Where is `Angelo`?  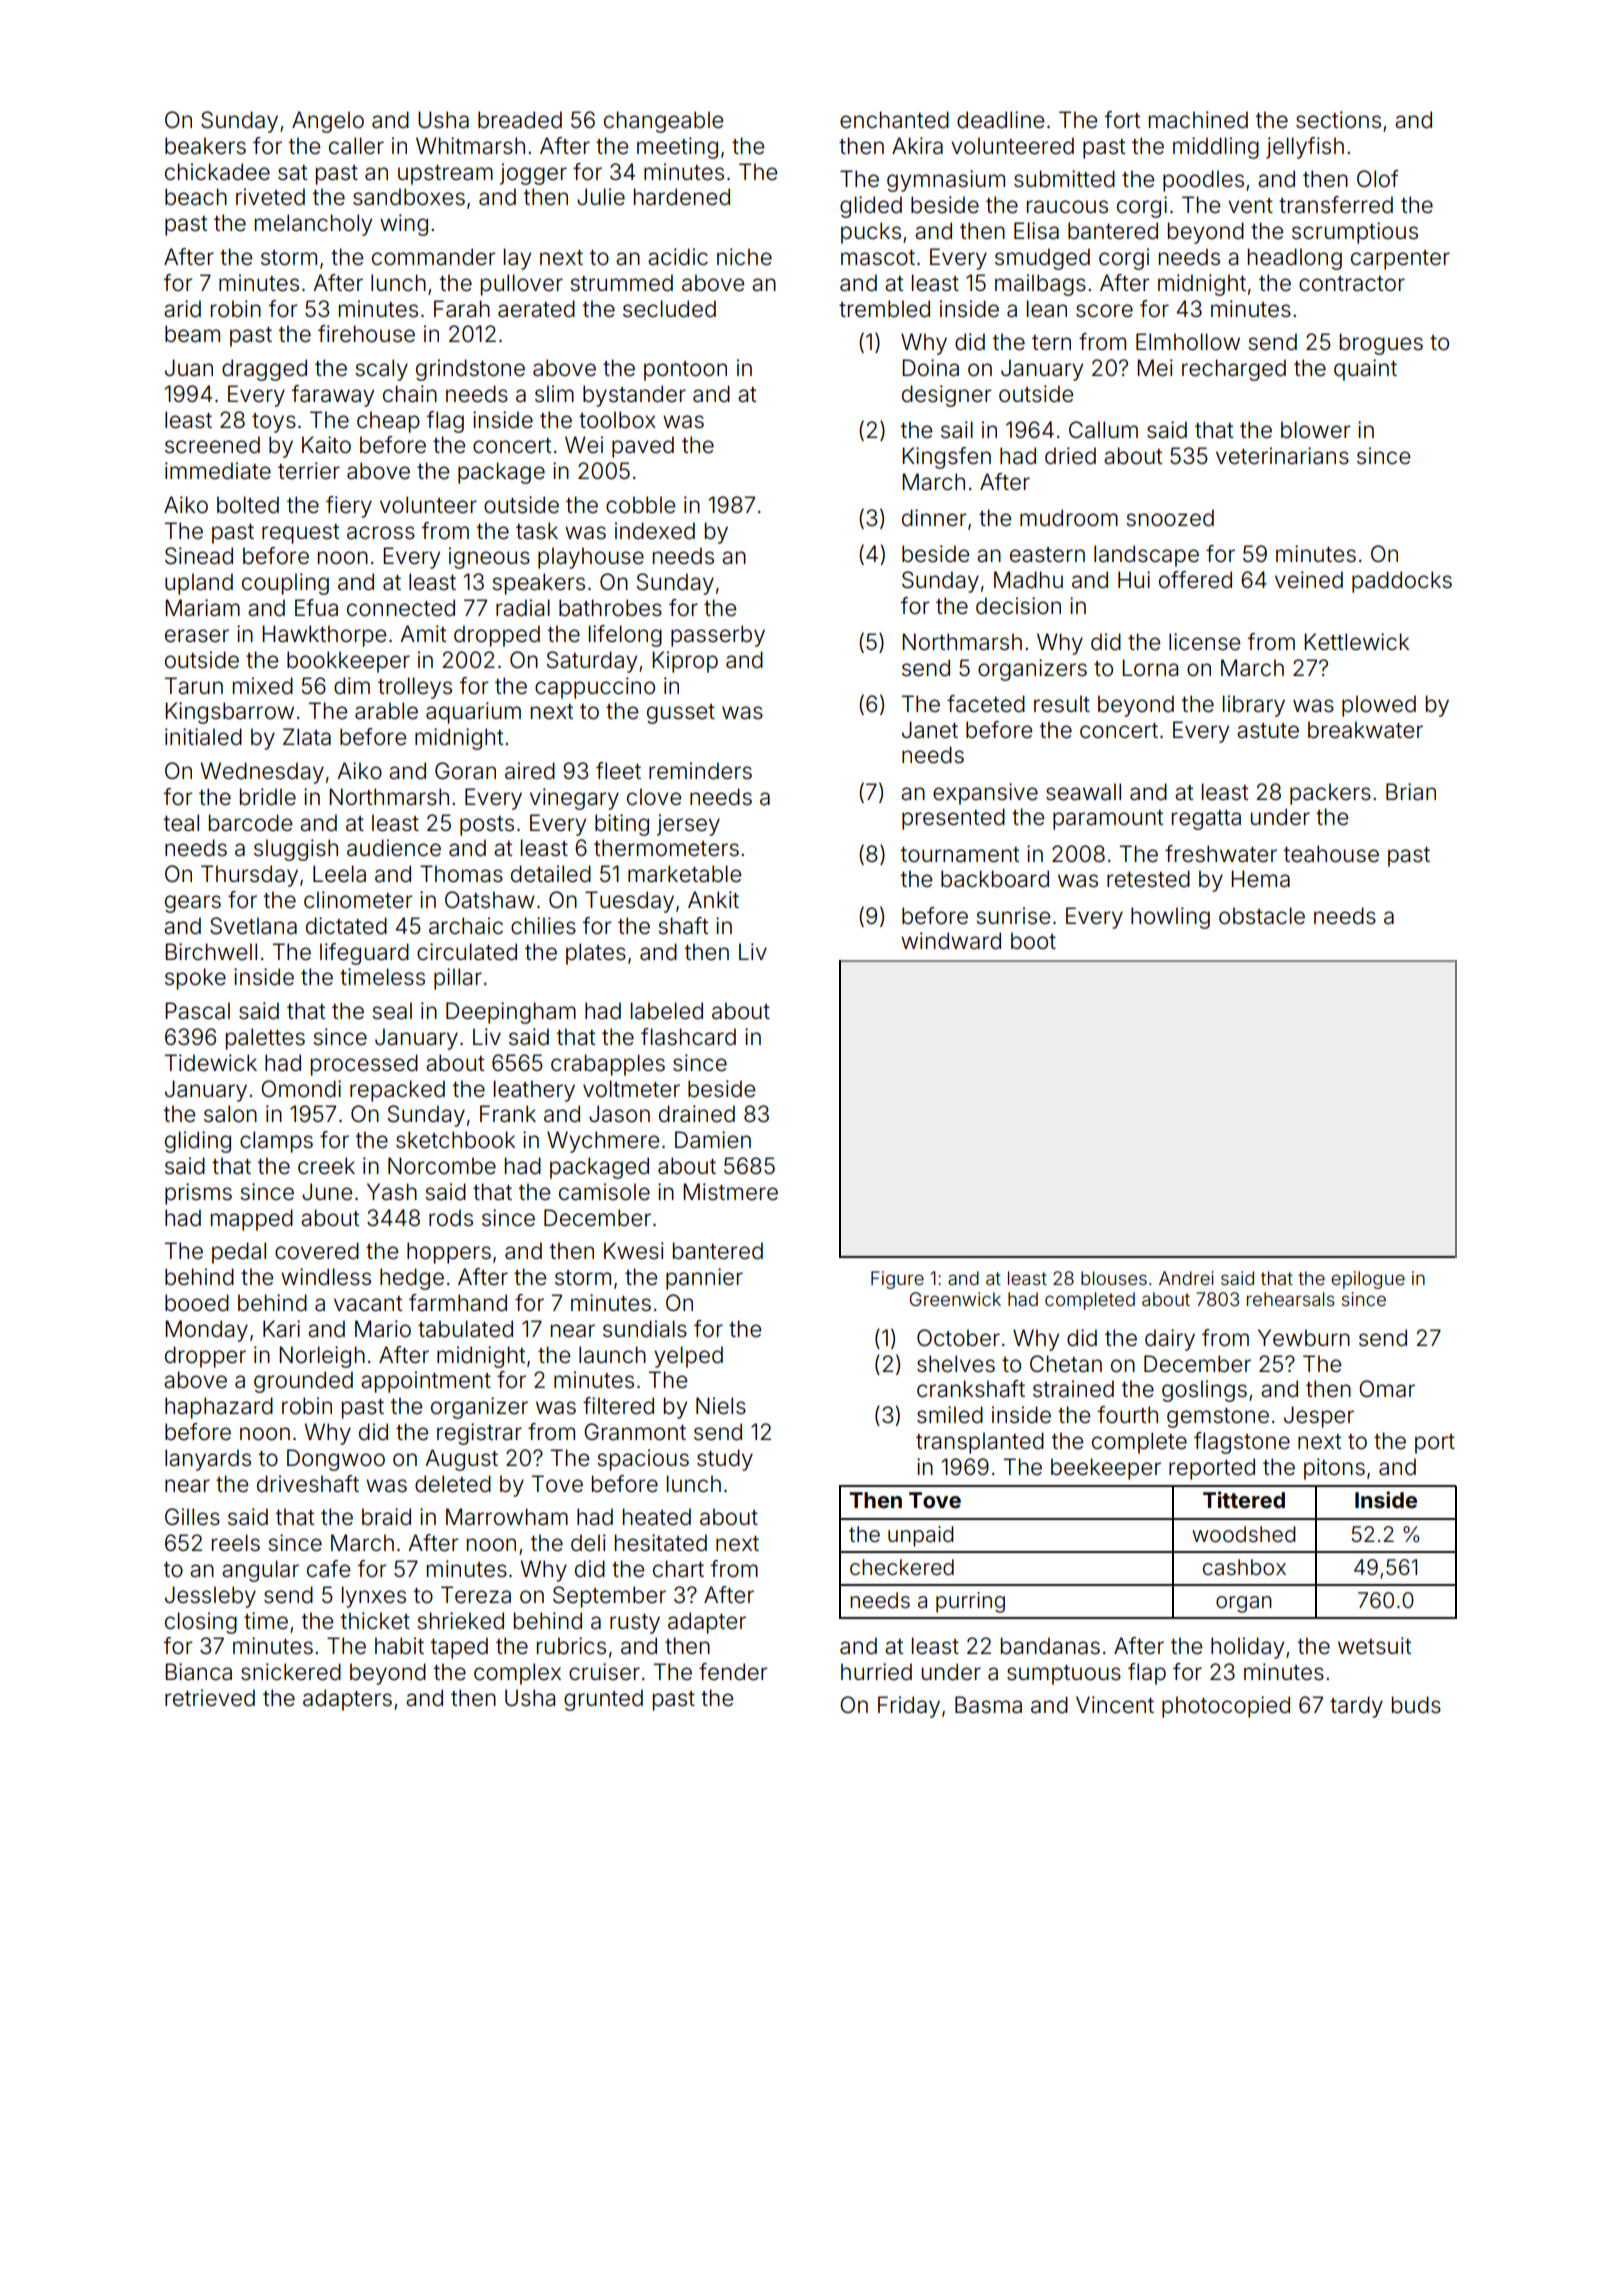
Angelo is located at coordinates (328, 122).
